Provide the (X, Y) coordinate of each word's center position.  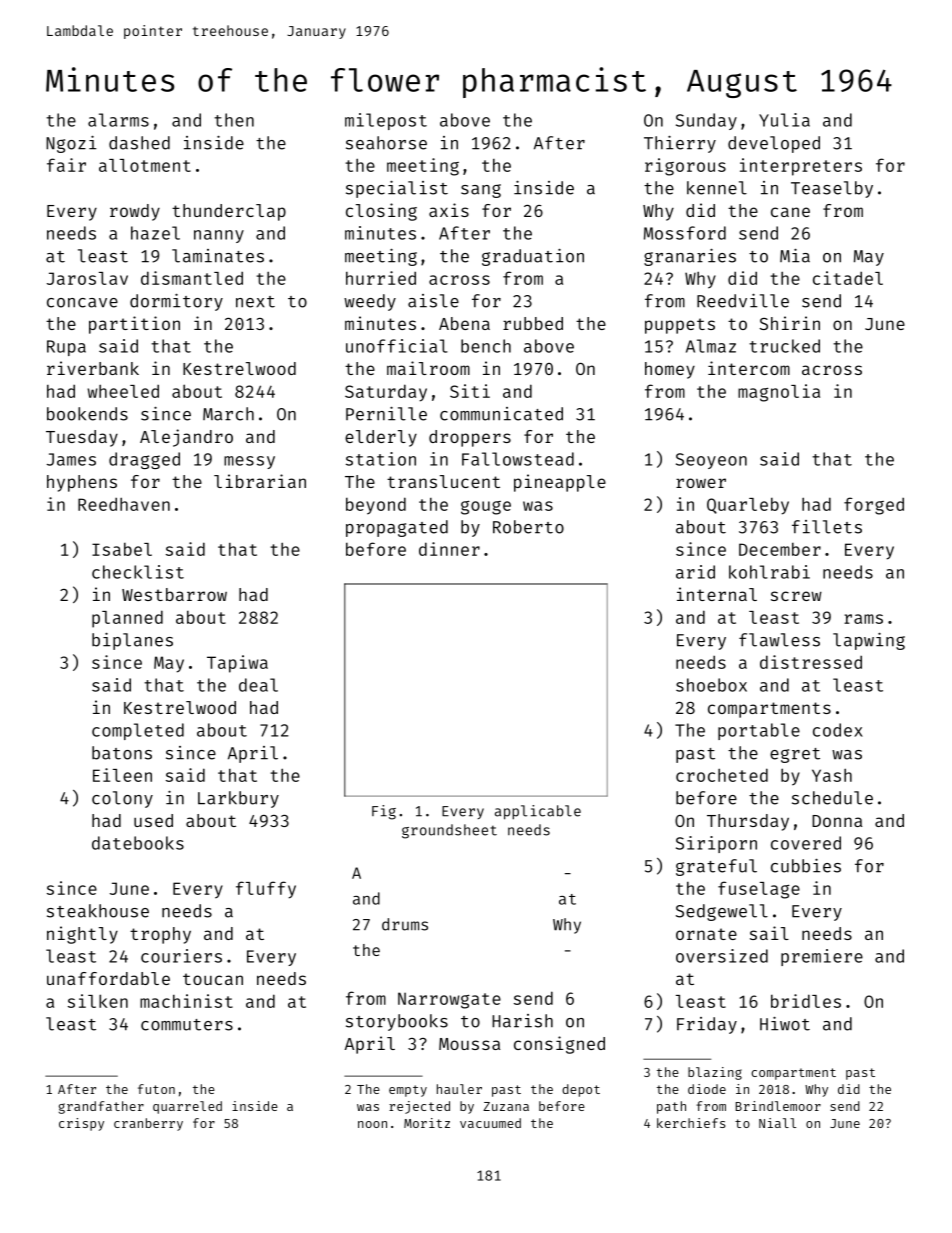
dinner (449, 549)
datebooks (138, 843)
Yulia (784, 120)
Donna (837, 821)
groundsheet (449, 831)
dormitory (176, 302)
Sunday (706, 121)
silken (98, 1001)
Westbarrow (174, 594)
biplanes (132, 641)
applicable (538, 812)
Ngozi (71, 144)
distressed (811, 662)
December (780, 549)
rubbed (533, 323)
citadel (848, 278)
